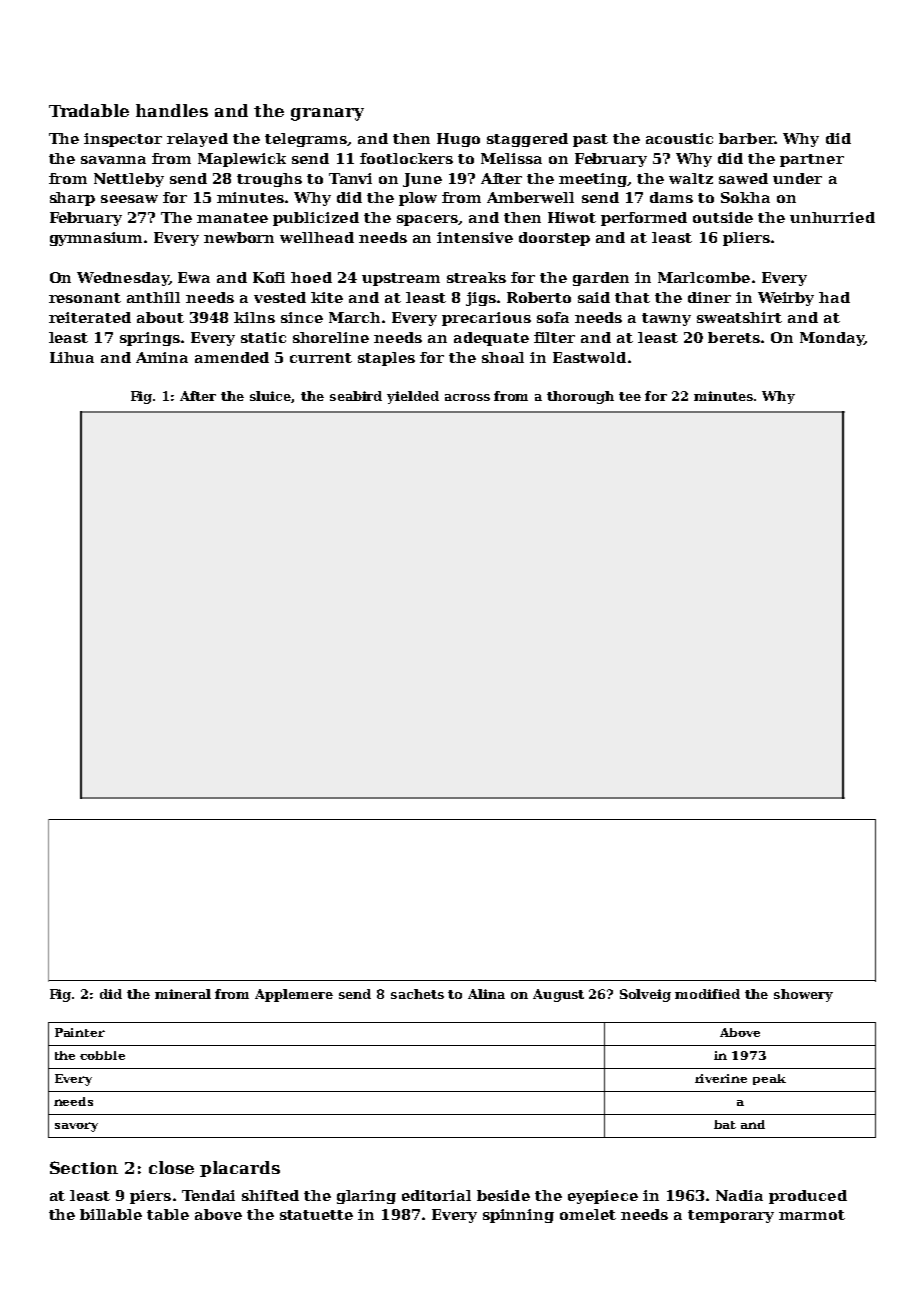 This document has height=1308, width=924. What do you see at coordinates (72, 357) in the document?
I see `Lihua` at bounding box center [72, 357].
